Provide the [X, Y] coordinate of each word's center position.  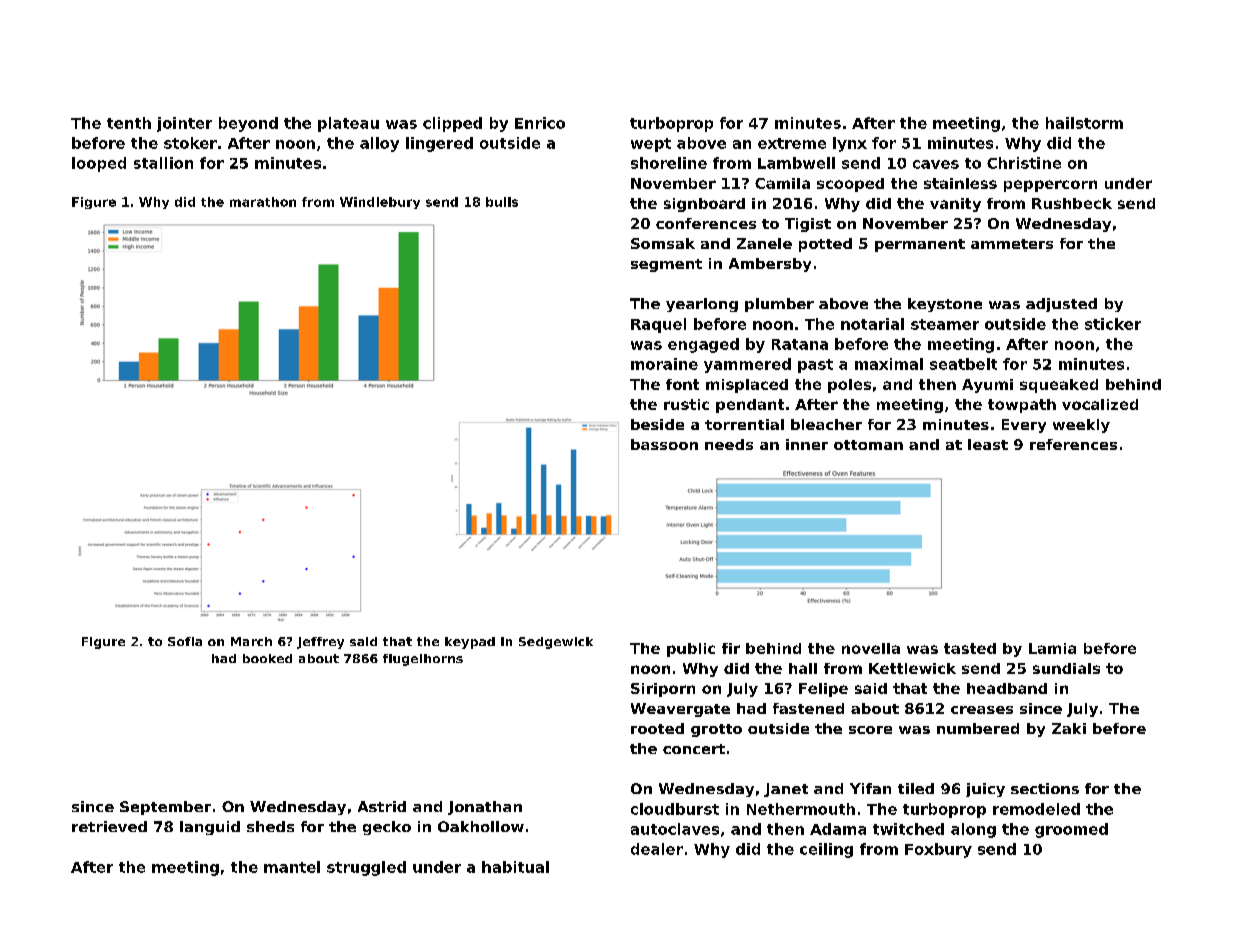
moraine [664, 364]
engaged [703, 345]
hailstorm [1084, 123]
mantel [292, 867]
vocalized [1100, 404]
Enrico [540, 123]
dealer [657, 849]
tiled [916, 788]
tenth [129, 123]
